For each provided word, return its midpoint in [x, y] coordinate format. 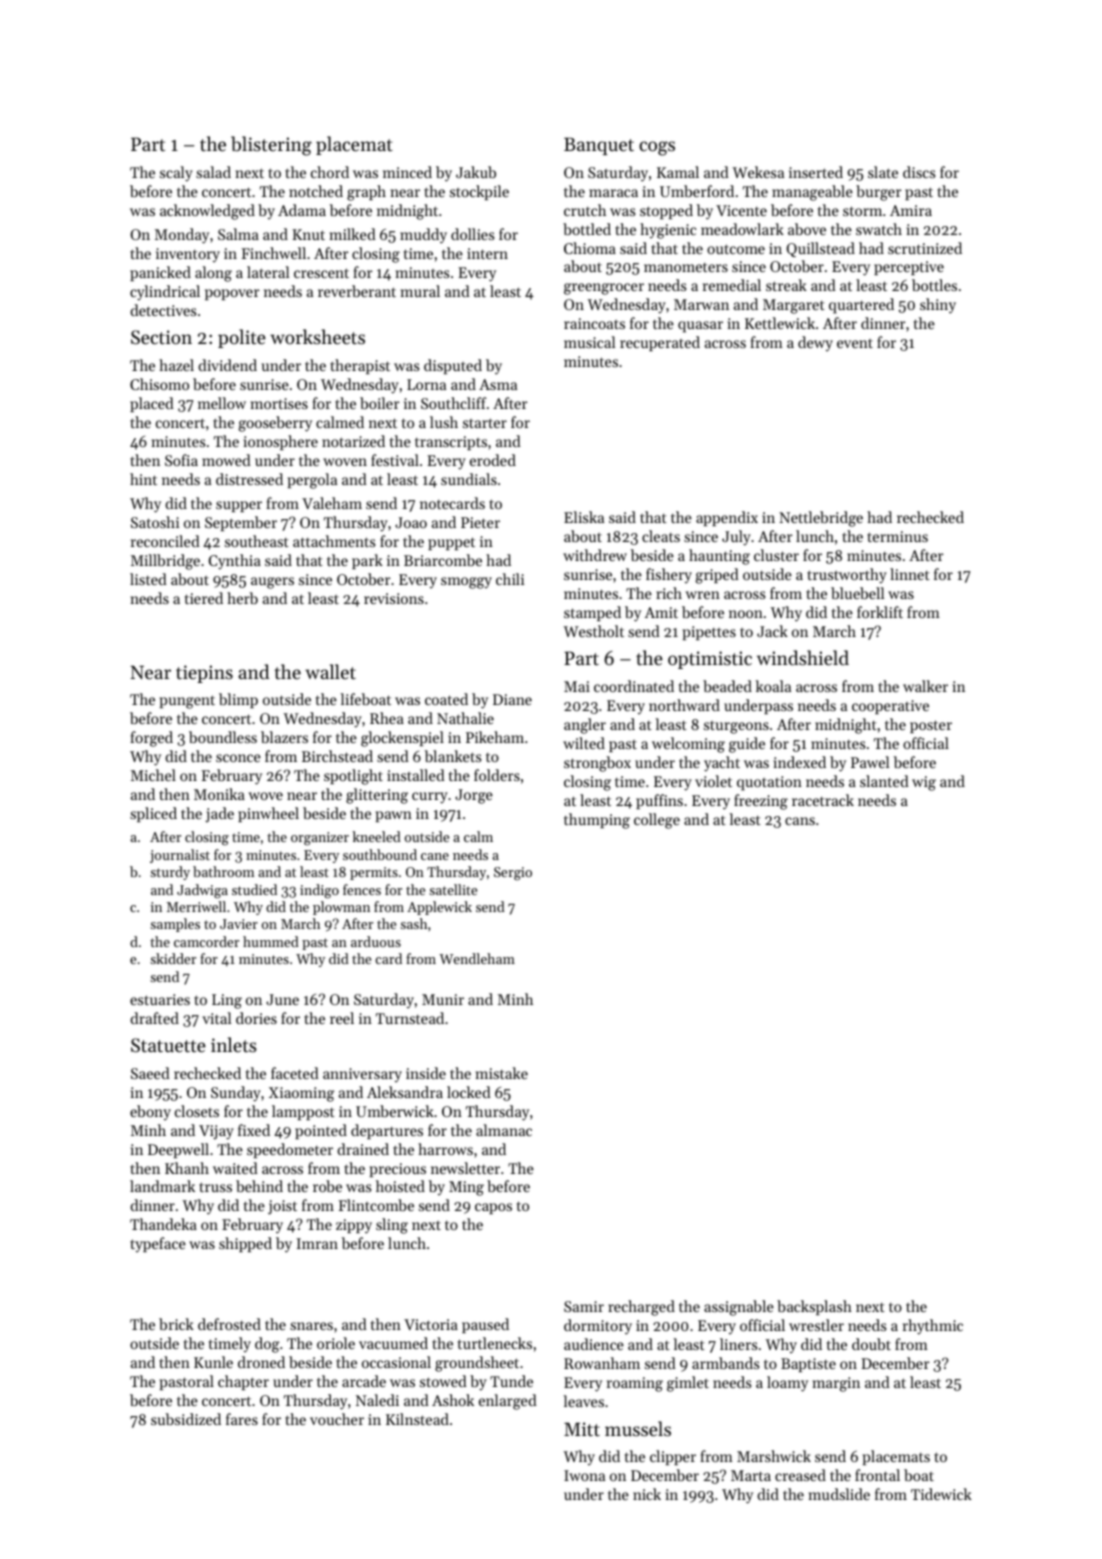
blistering [271, 146]
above [807, 229]
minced [407, 172]
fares [242, 1419]
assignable [739, 1308]
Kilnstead [417, 1419]
